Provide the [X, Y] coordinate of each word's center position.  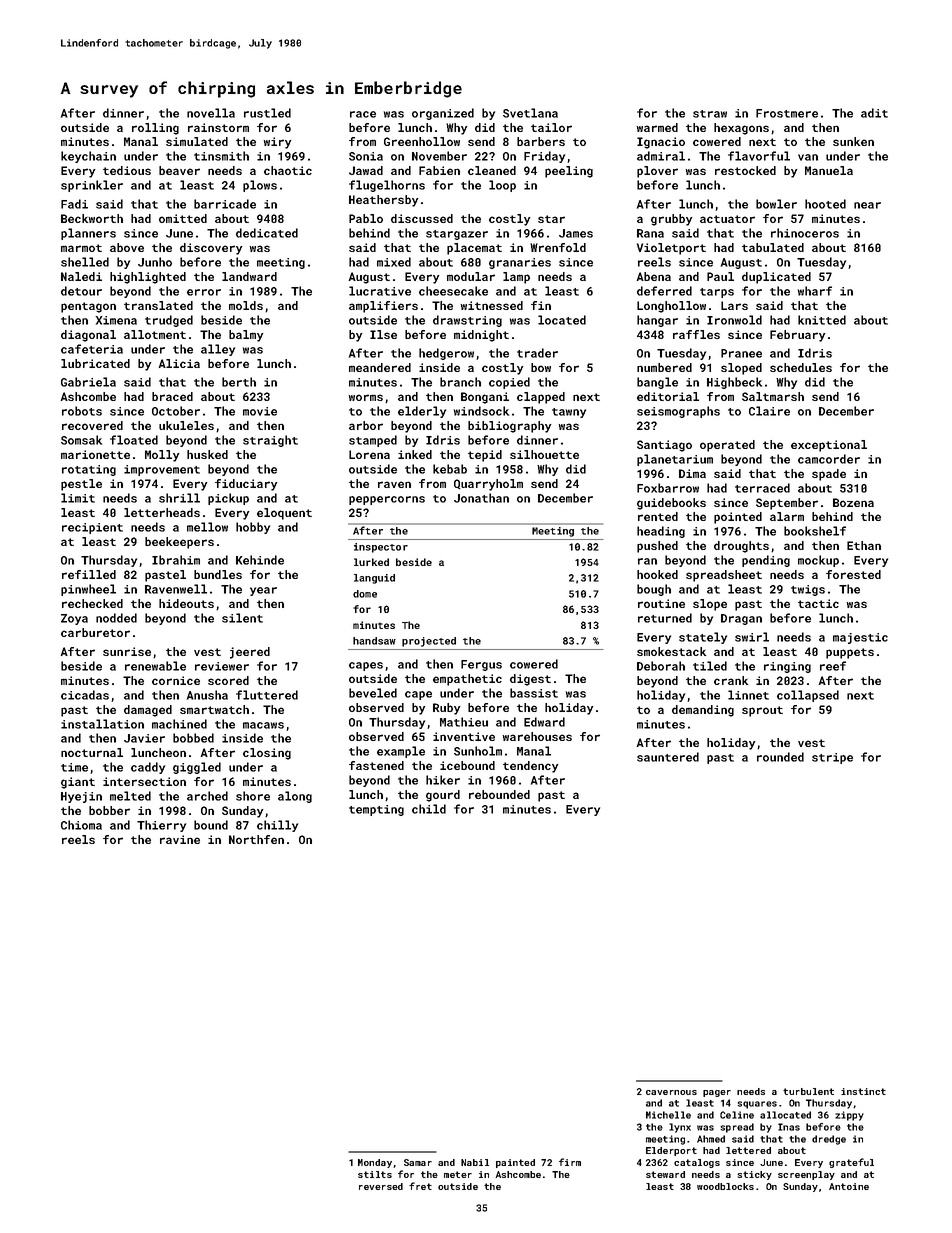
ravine [180, 839]
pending [766, 561]
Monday [375, 1163]
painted [515, 1163]
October [176, 411]
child [429, 809]
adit [874, 113]
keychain [88, 157]
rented [658, 516]
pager [717, 1093]
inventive [464, 736]
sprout [762, 711]
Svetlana [530, 113]
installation [102, 724]
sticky [754, 1175]
